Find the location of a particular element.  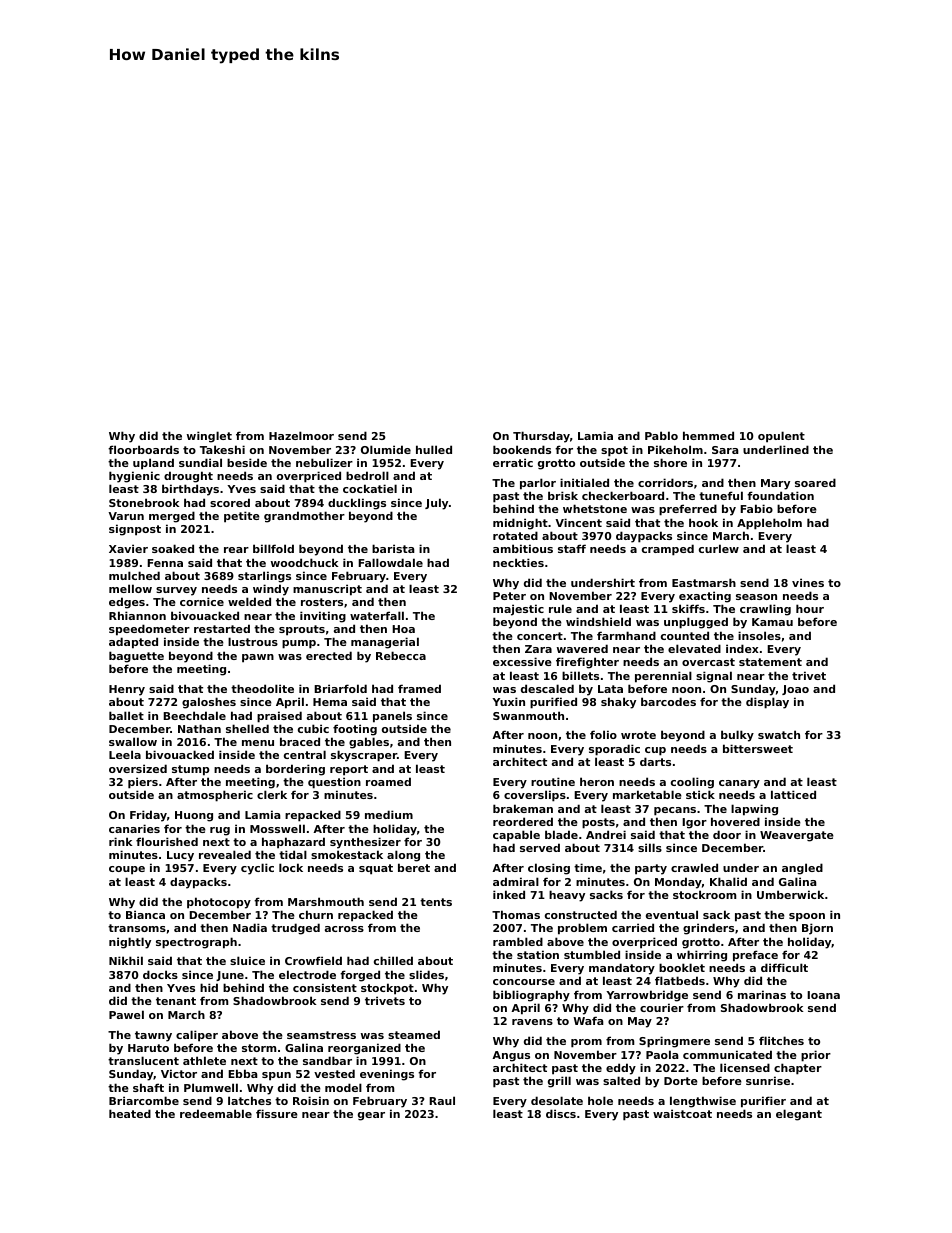

marinas is located at coordinates (762, 994).
